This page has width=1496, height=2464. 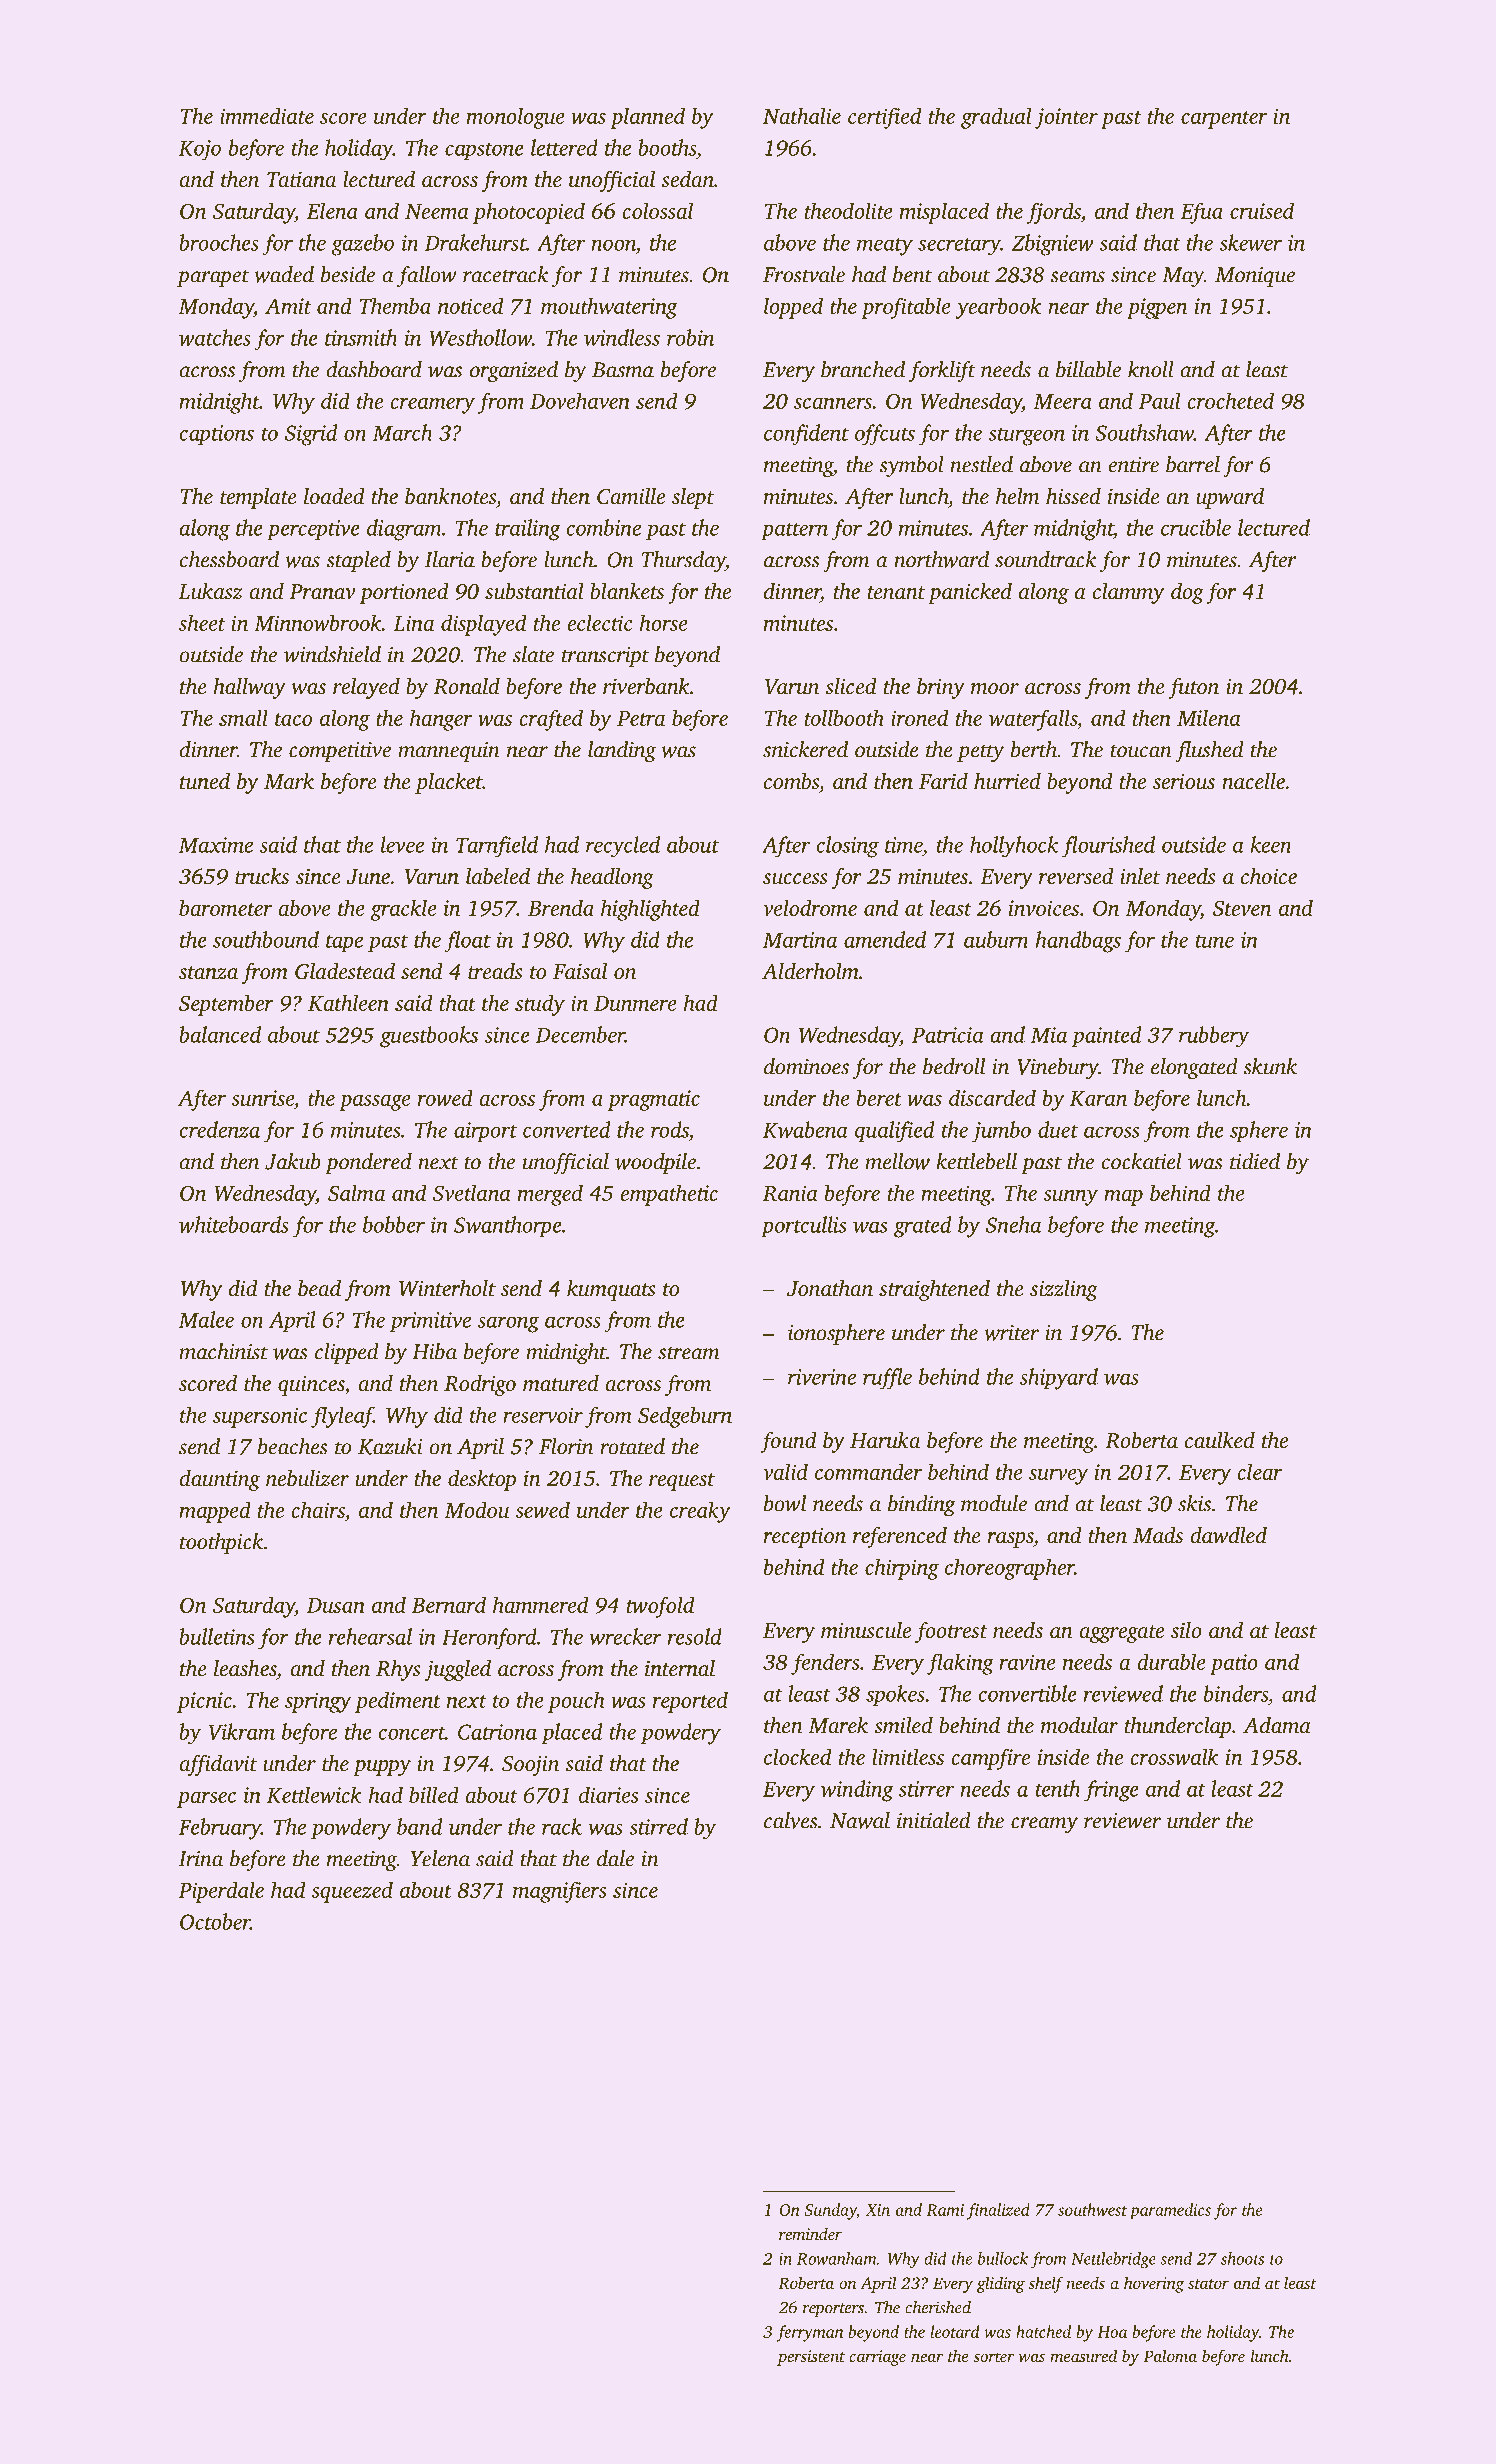 What do you see at coordinates (877, 2358) in the page?
I see `carriage` at bounding box center [877, 2358].
